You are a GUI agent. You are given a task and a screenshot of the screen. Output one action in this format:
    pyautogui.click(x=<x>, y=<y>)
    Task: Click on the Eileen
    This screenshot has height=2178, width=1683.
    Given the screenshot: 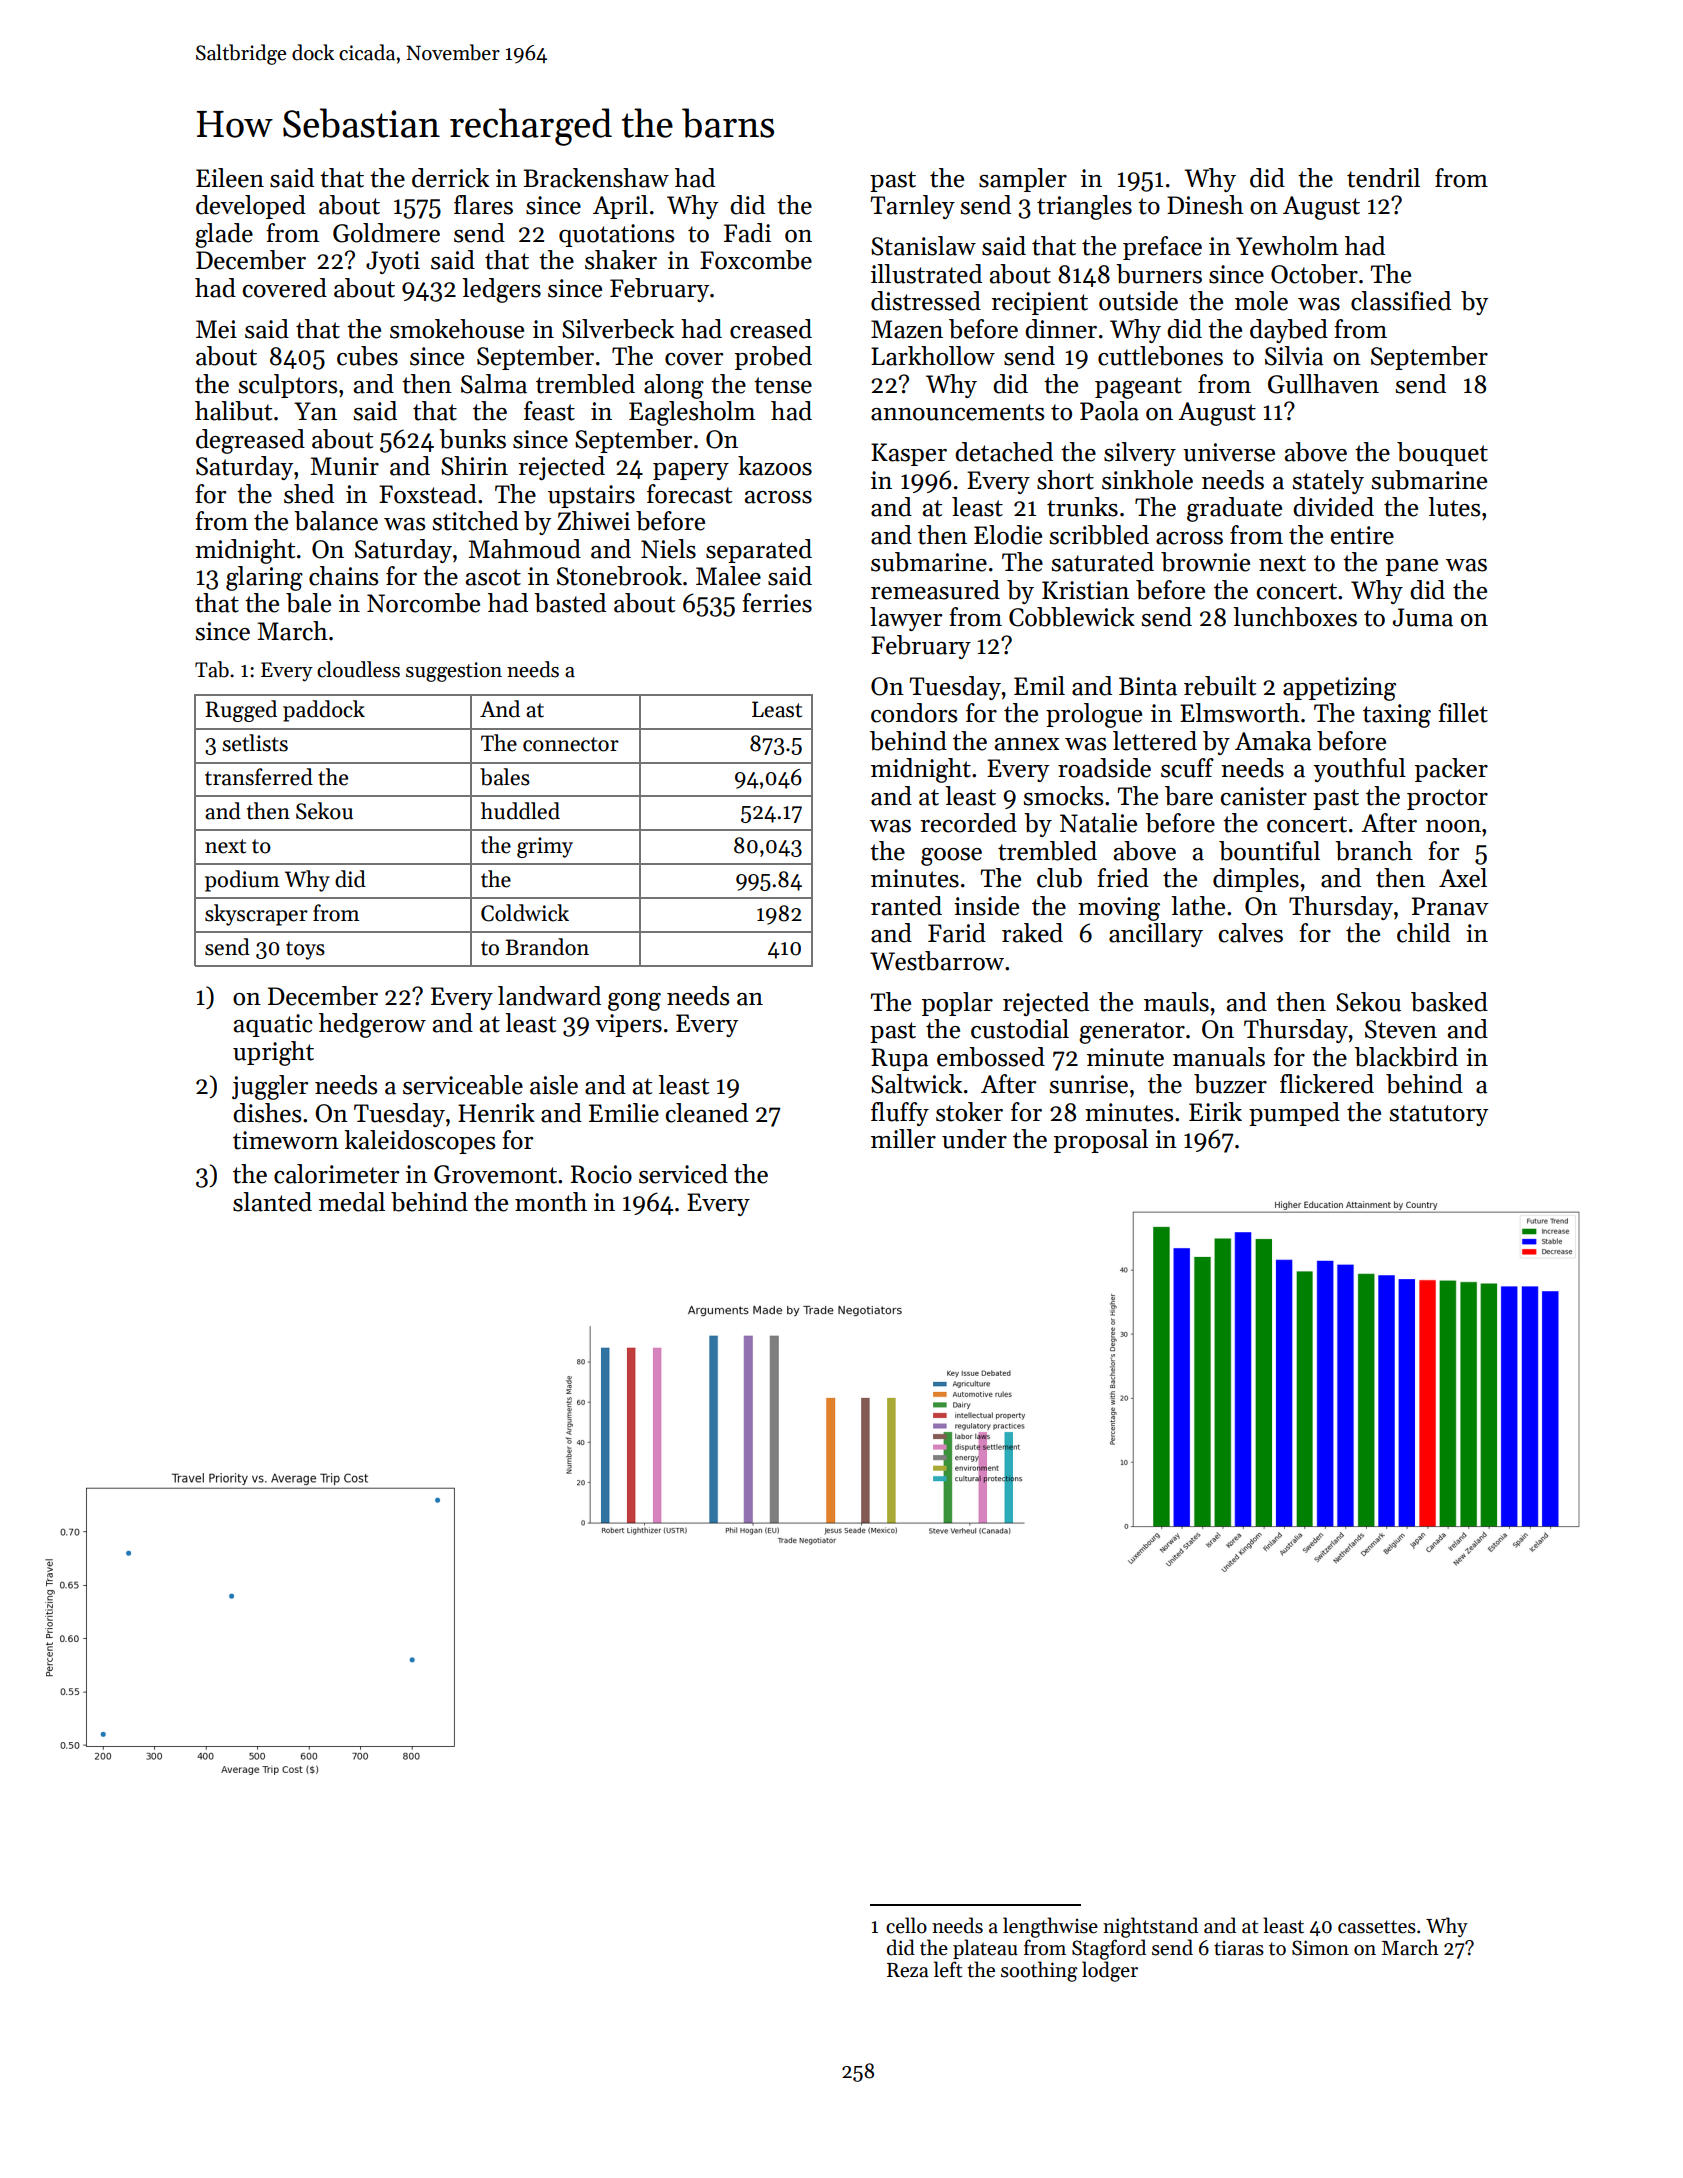 What is the action you would take?
    pyautogui.click(x=230, y=178)
